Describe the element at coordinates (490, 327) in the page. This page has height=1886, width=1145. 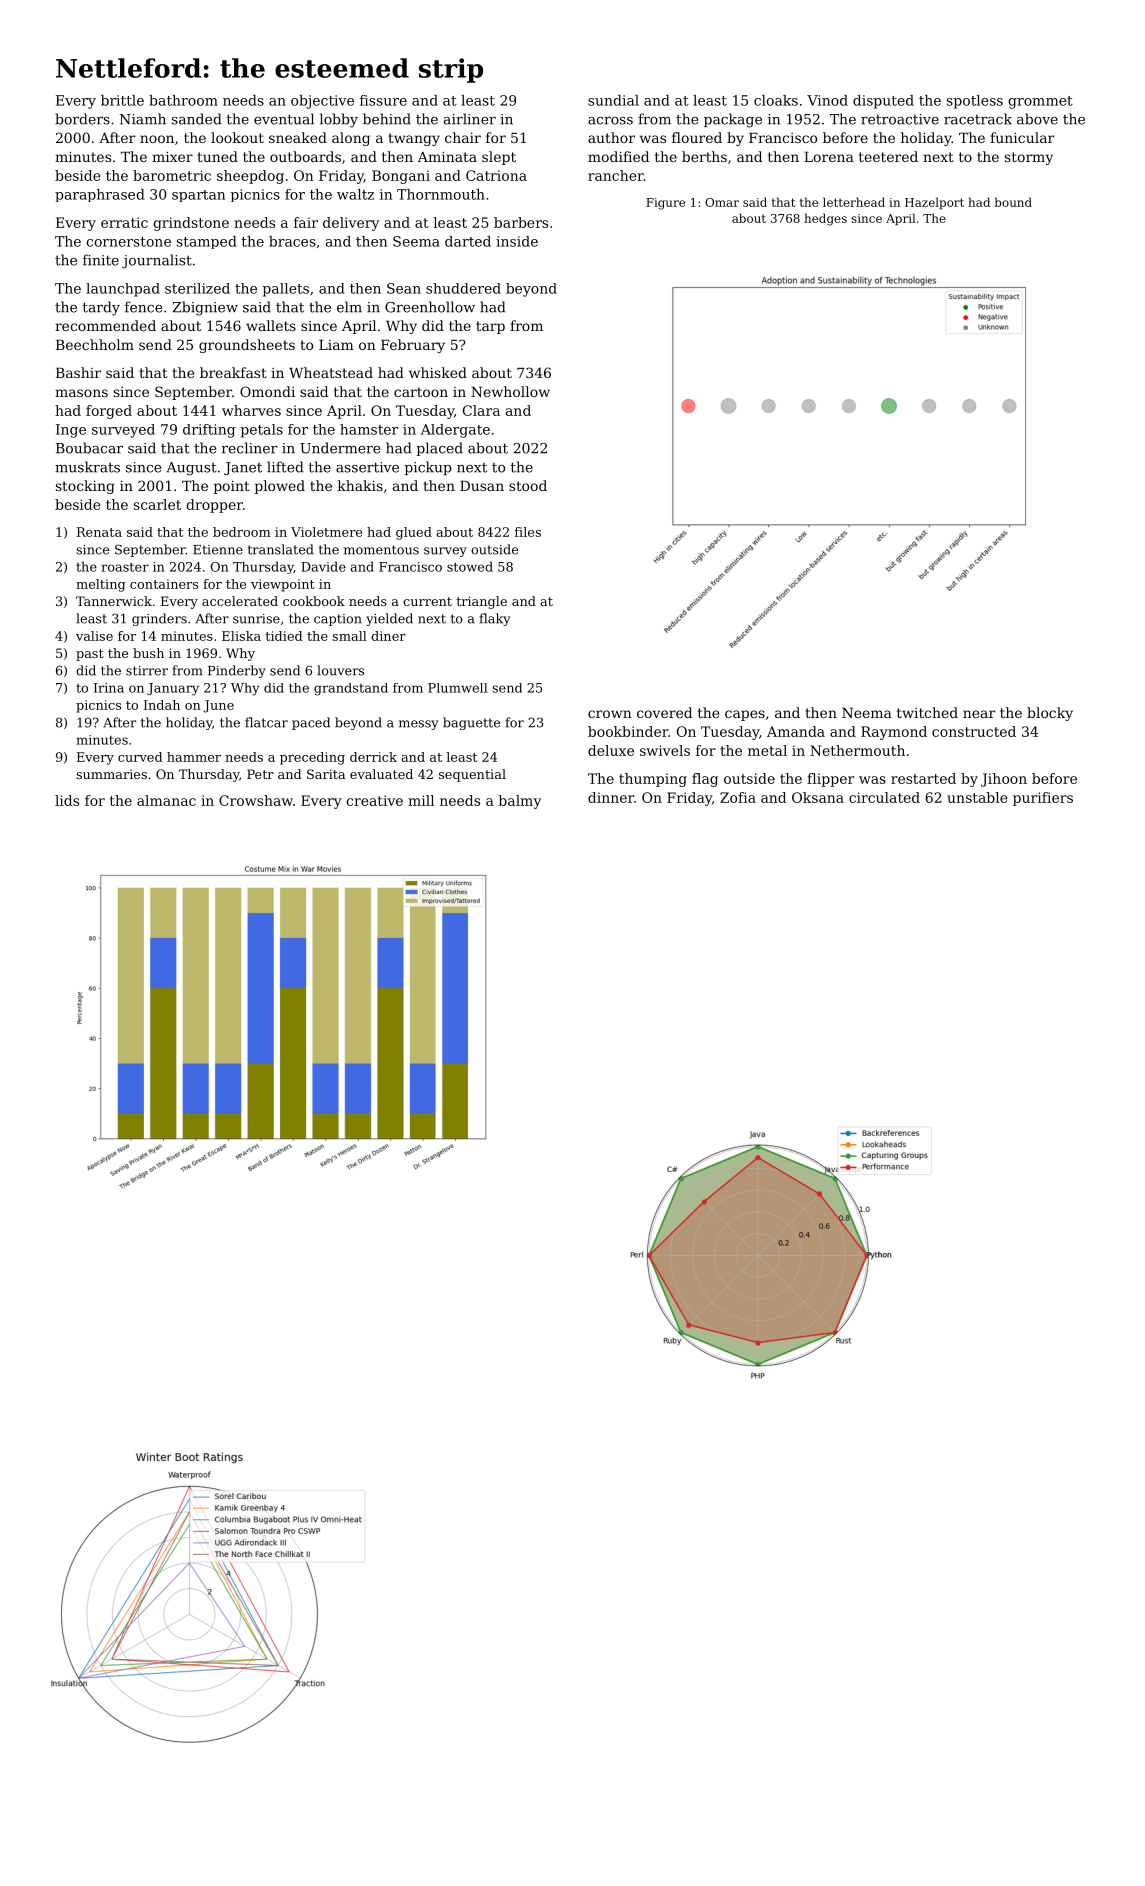
I see `tarp` at that location.
